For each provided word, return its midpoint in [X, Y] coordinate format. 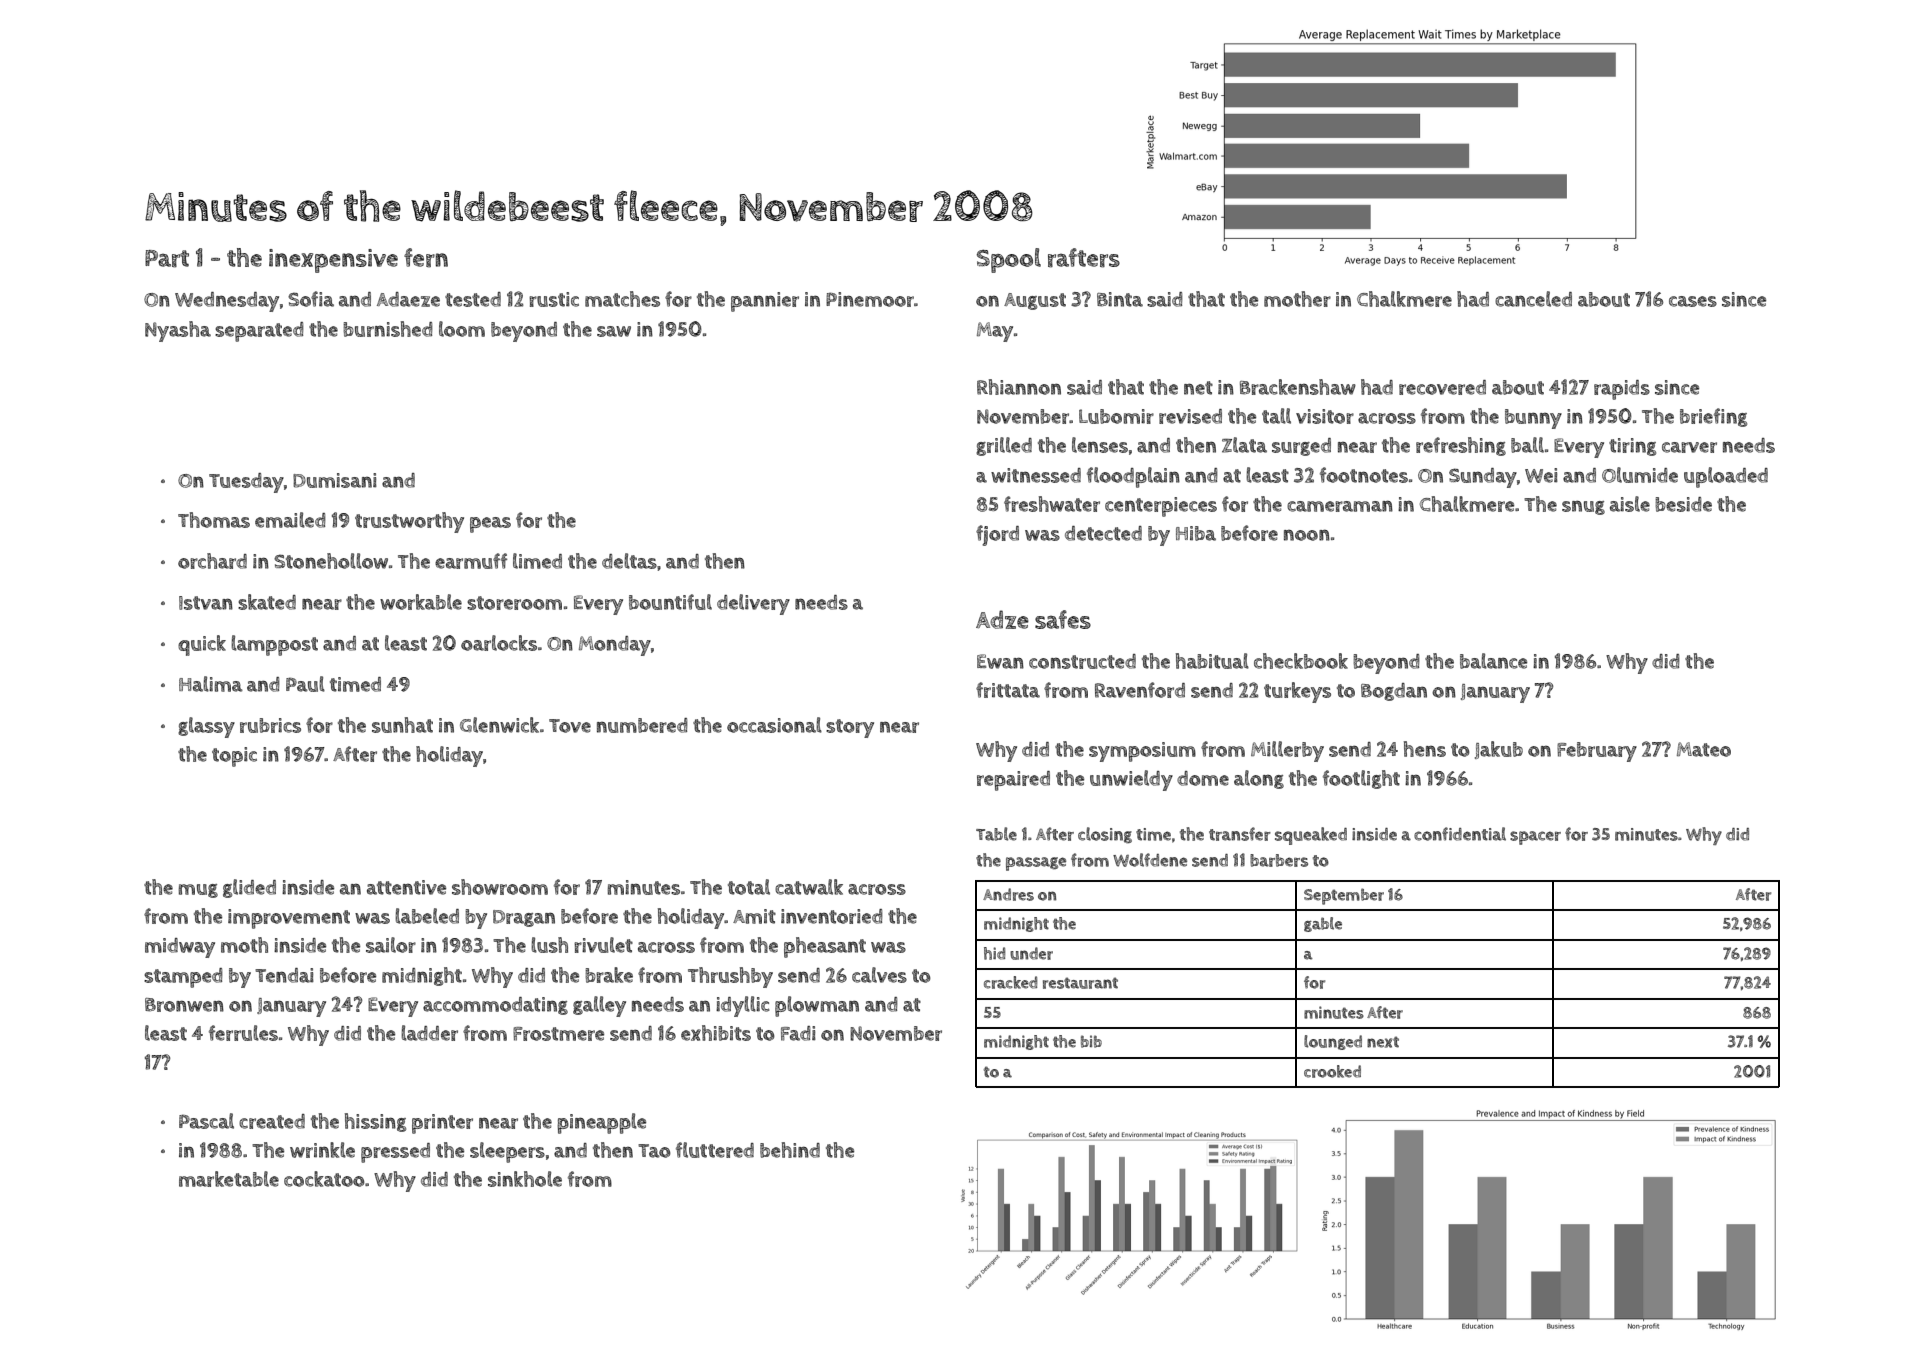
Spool [1009, 260]
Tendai [284, 975]
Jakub [1499, 750]
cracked [1010, 982]
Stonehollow [331, 561]
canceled [1533, 299]
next [1383, 1042]
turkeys [1297, 692]
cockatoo [324, 1179]
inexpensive [333, 261]
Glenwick [499, 725]
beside [1683, 504]
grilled [1004, 446]
